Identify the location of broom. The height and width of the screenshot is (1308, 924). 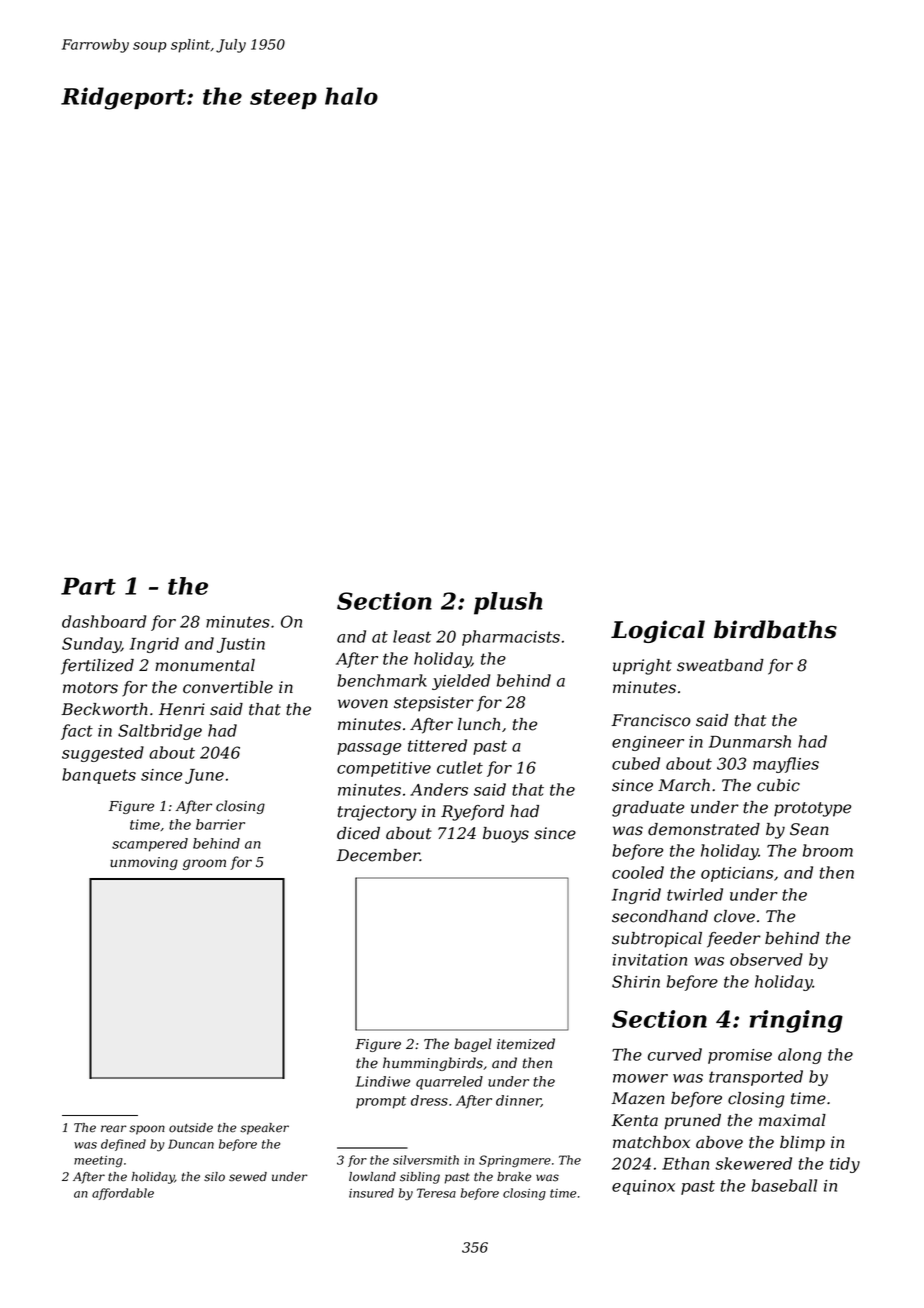
(828, 850).
